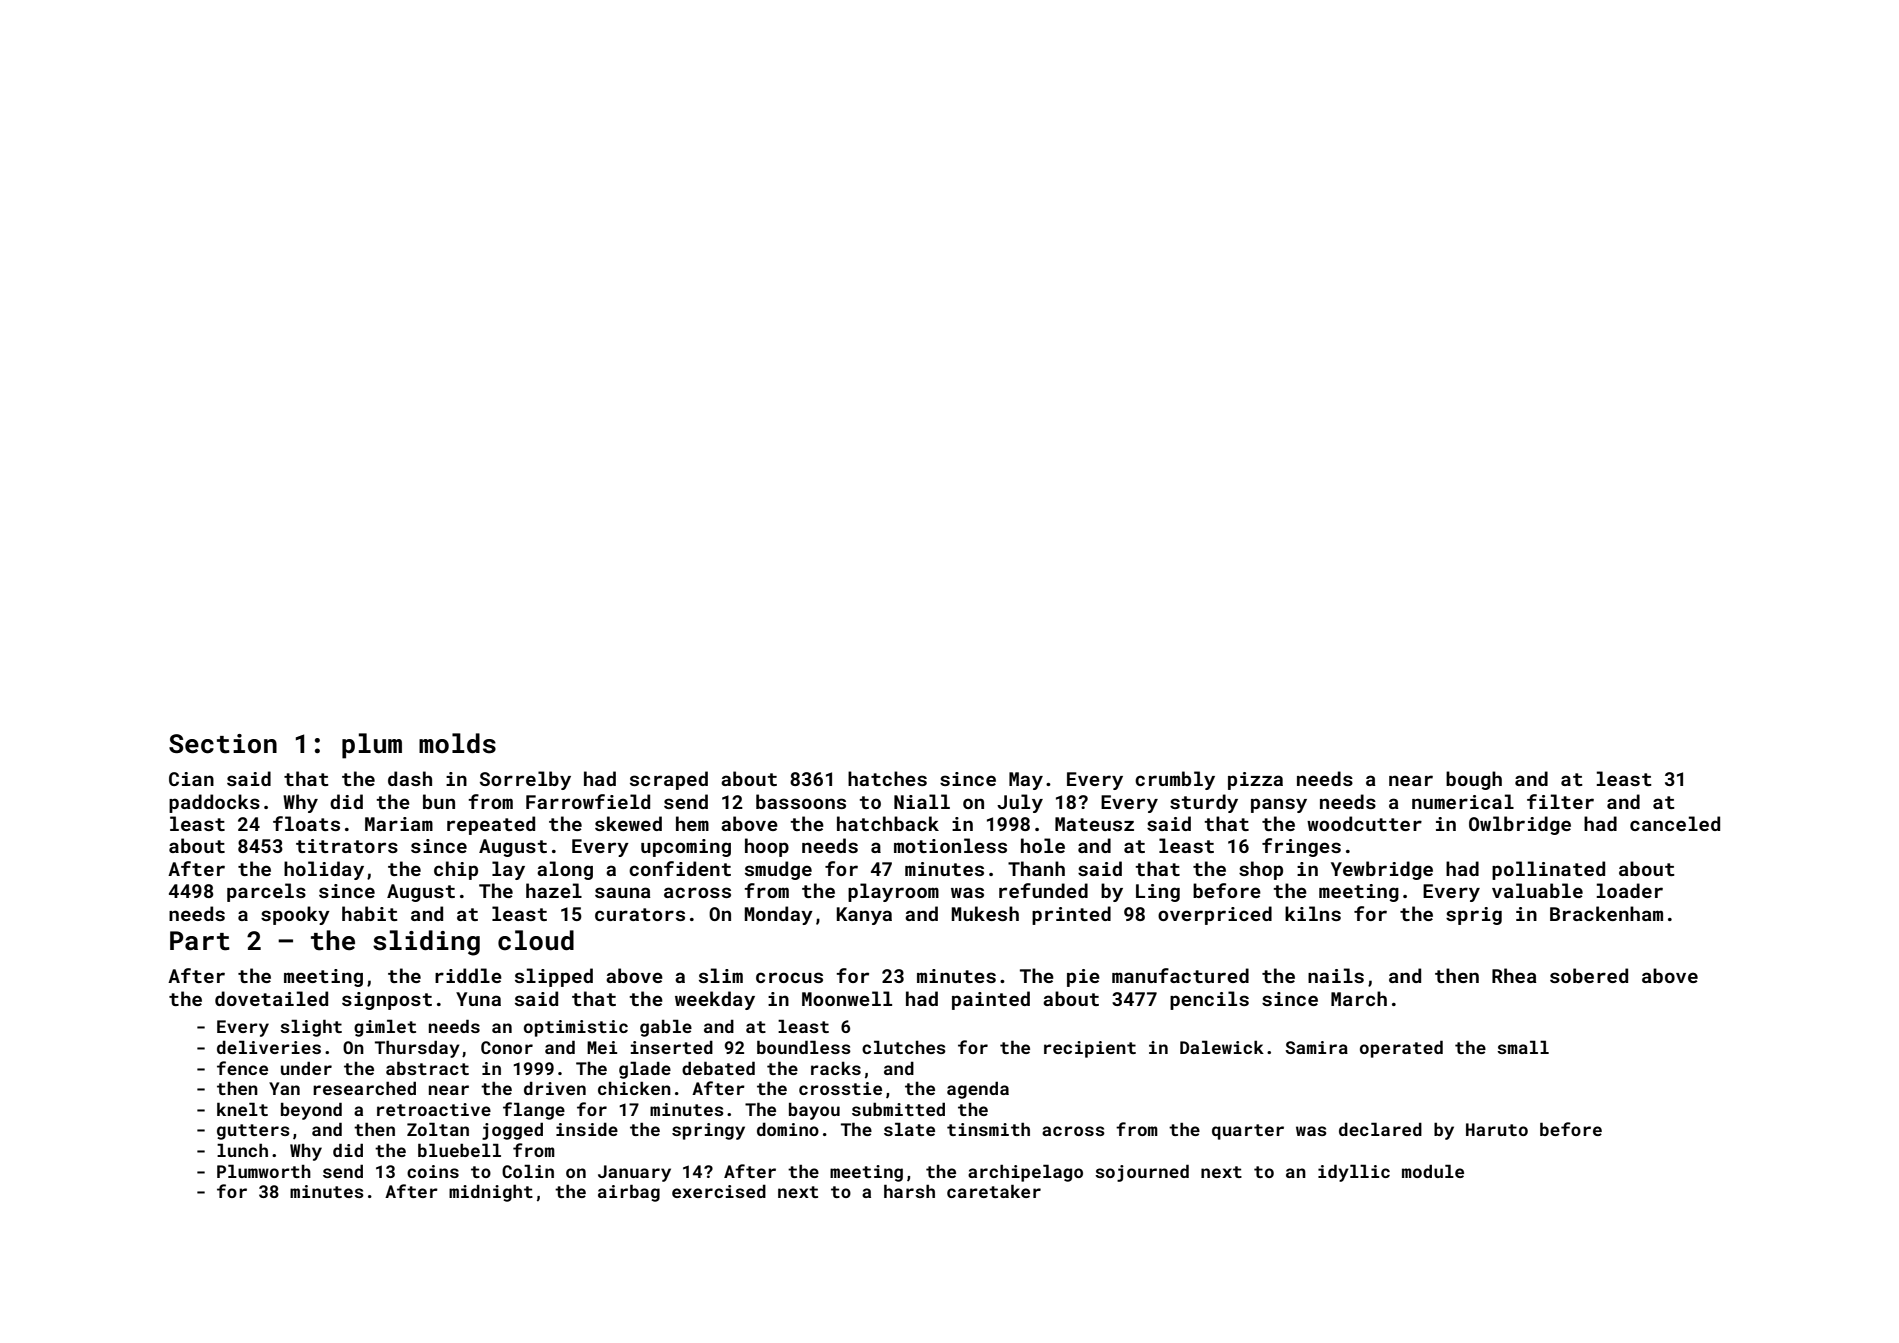 The image size is (1899, 1343). What do you see at coordinates (1071, 915) in the screenshot?
I see `printed` at bounding box center [1071, 915].
